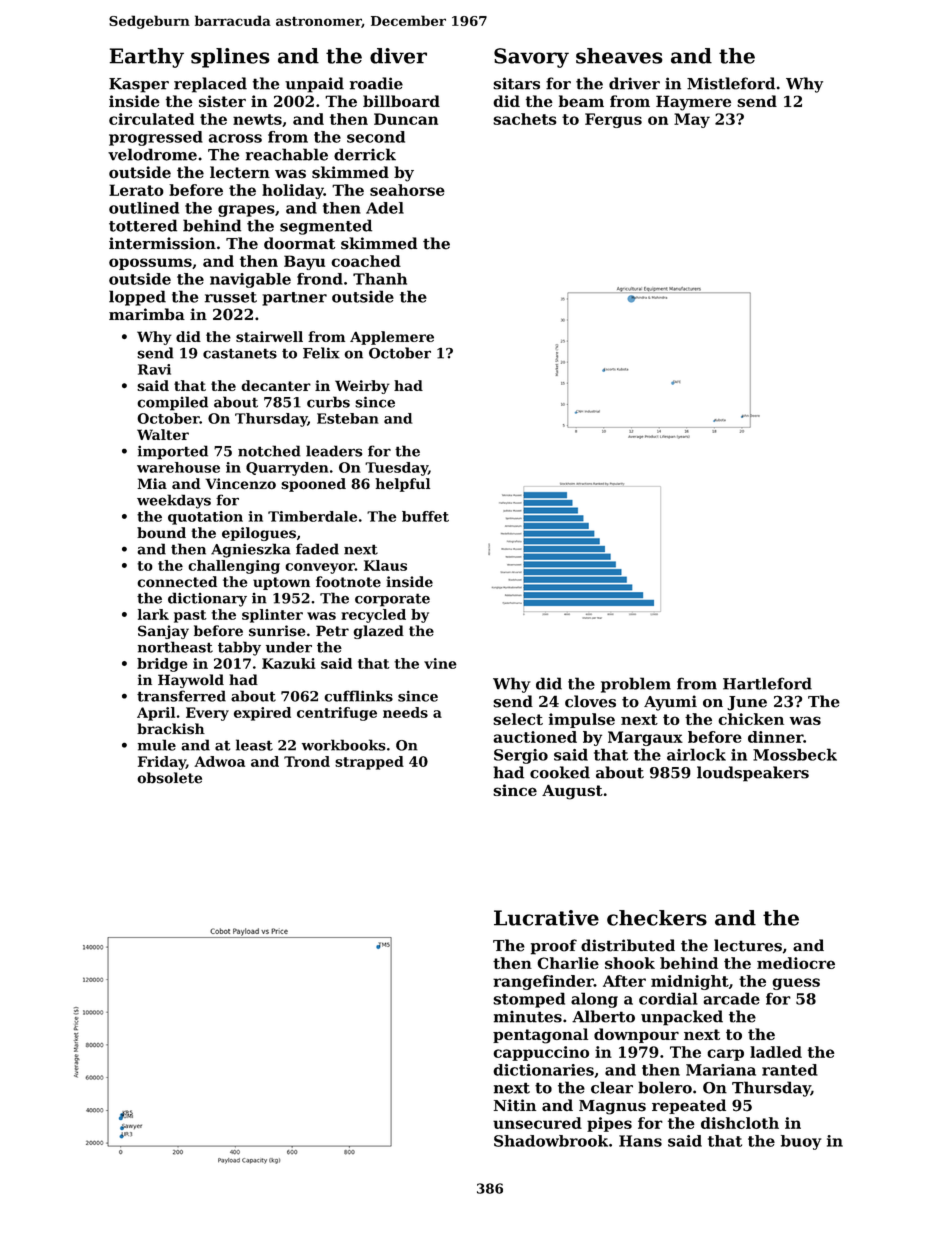  Describe the element at coordinates (515, 1105) in the page. I see `Nitin` at that location.
